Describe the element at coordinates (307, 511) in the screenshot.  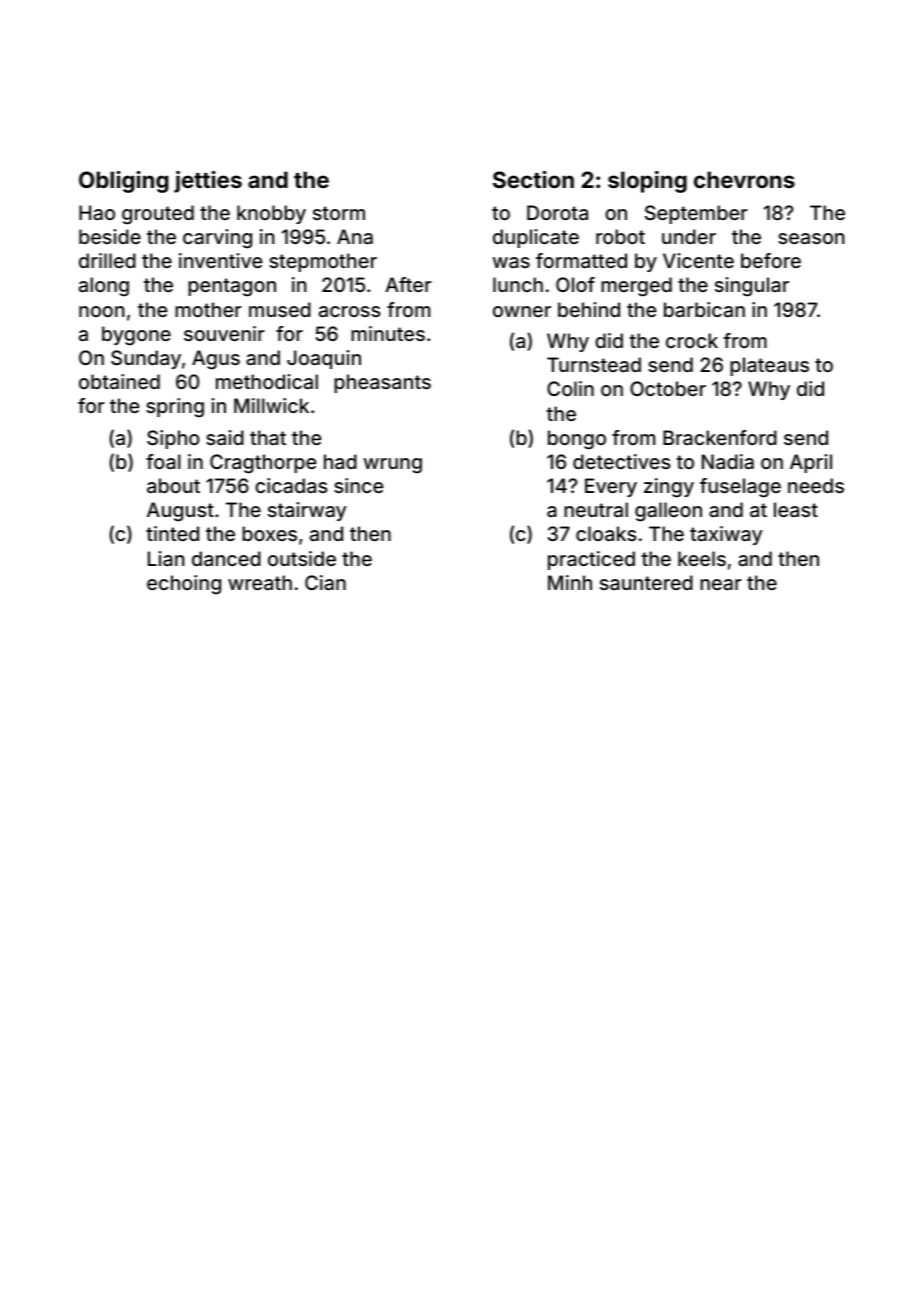
I see `stairway` at that location.
